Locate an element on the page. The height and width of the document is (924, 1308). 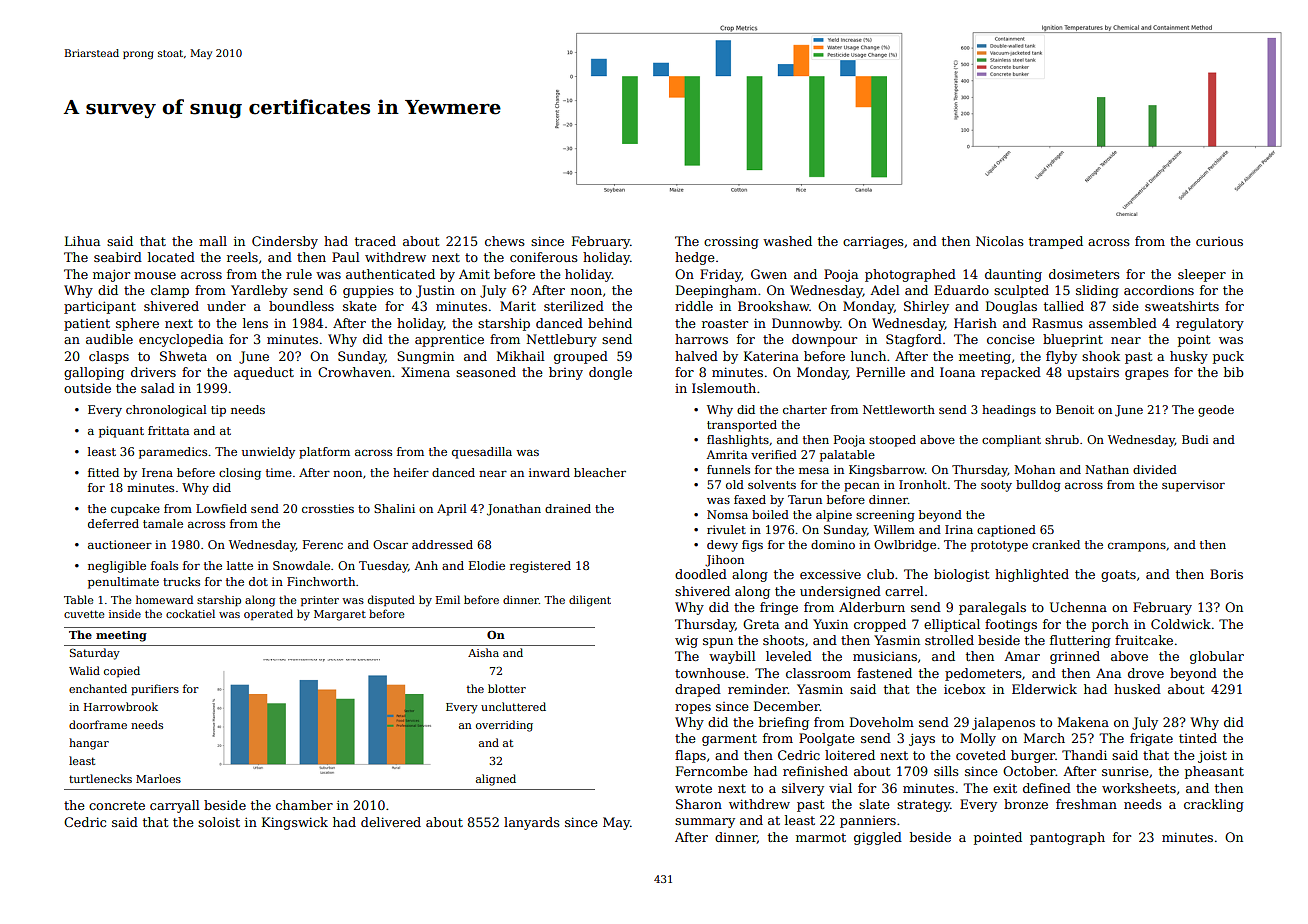
captioned is located at coordinates (1006, 531).
